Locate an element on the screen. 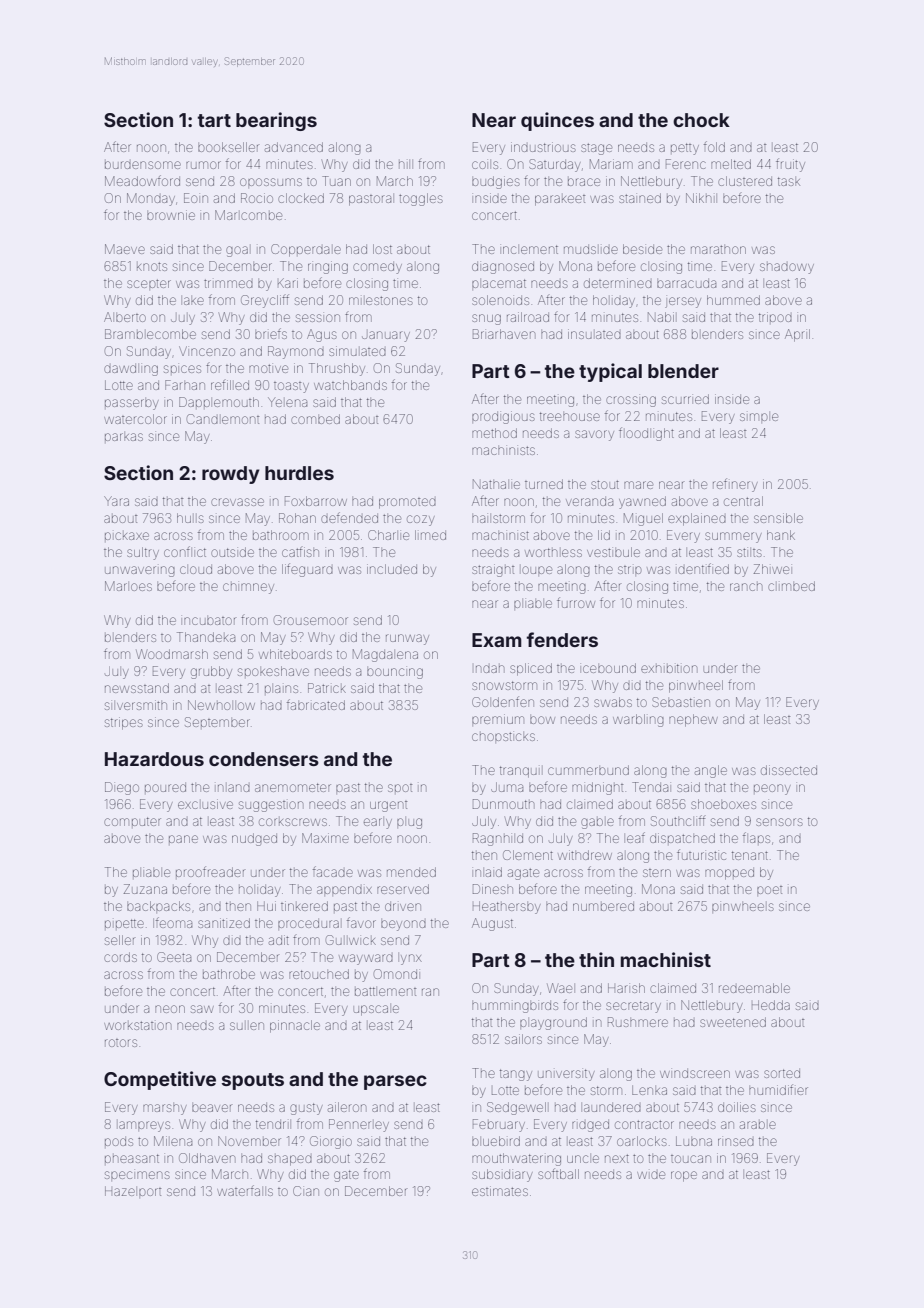  vestibule is located at coordinates (613, 552).
